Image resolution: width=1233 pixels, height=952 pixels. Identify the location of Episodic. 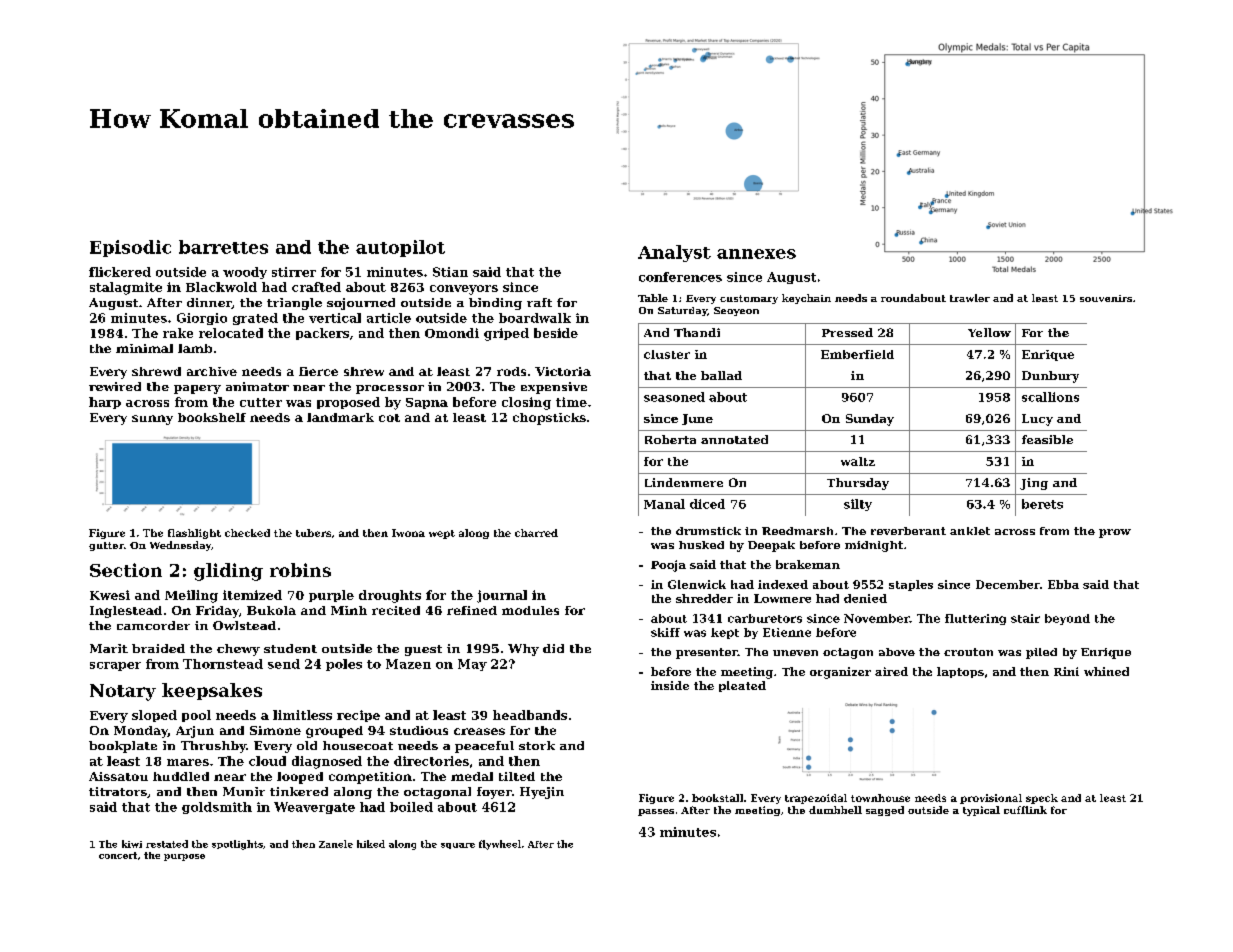
(130, 248).
